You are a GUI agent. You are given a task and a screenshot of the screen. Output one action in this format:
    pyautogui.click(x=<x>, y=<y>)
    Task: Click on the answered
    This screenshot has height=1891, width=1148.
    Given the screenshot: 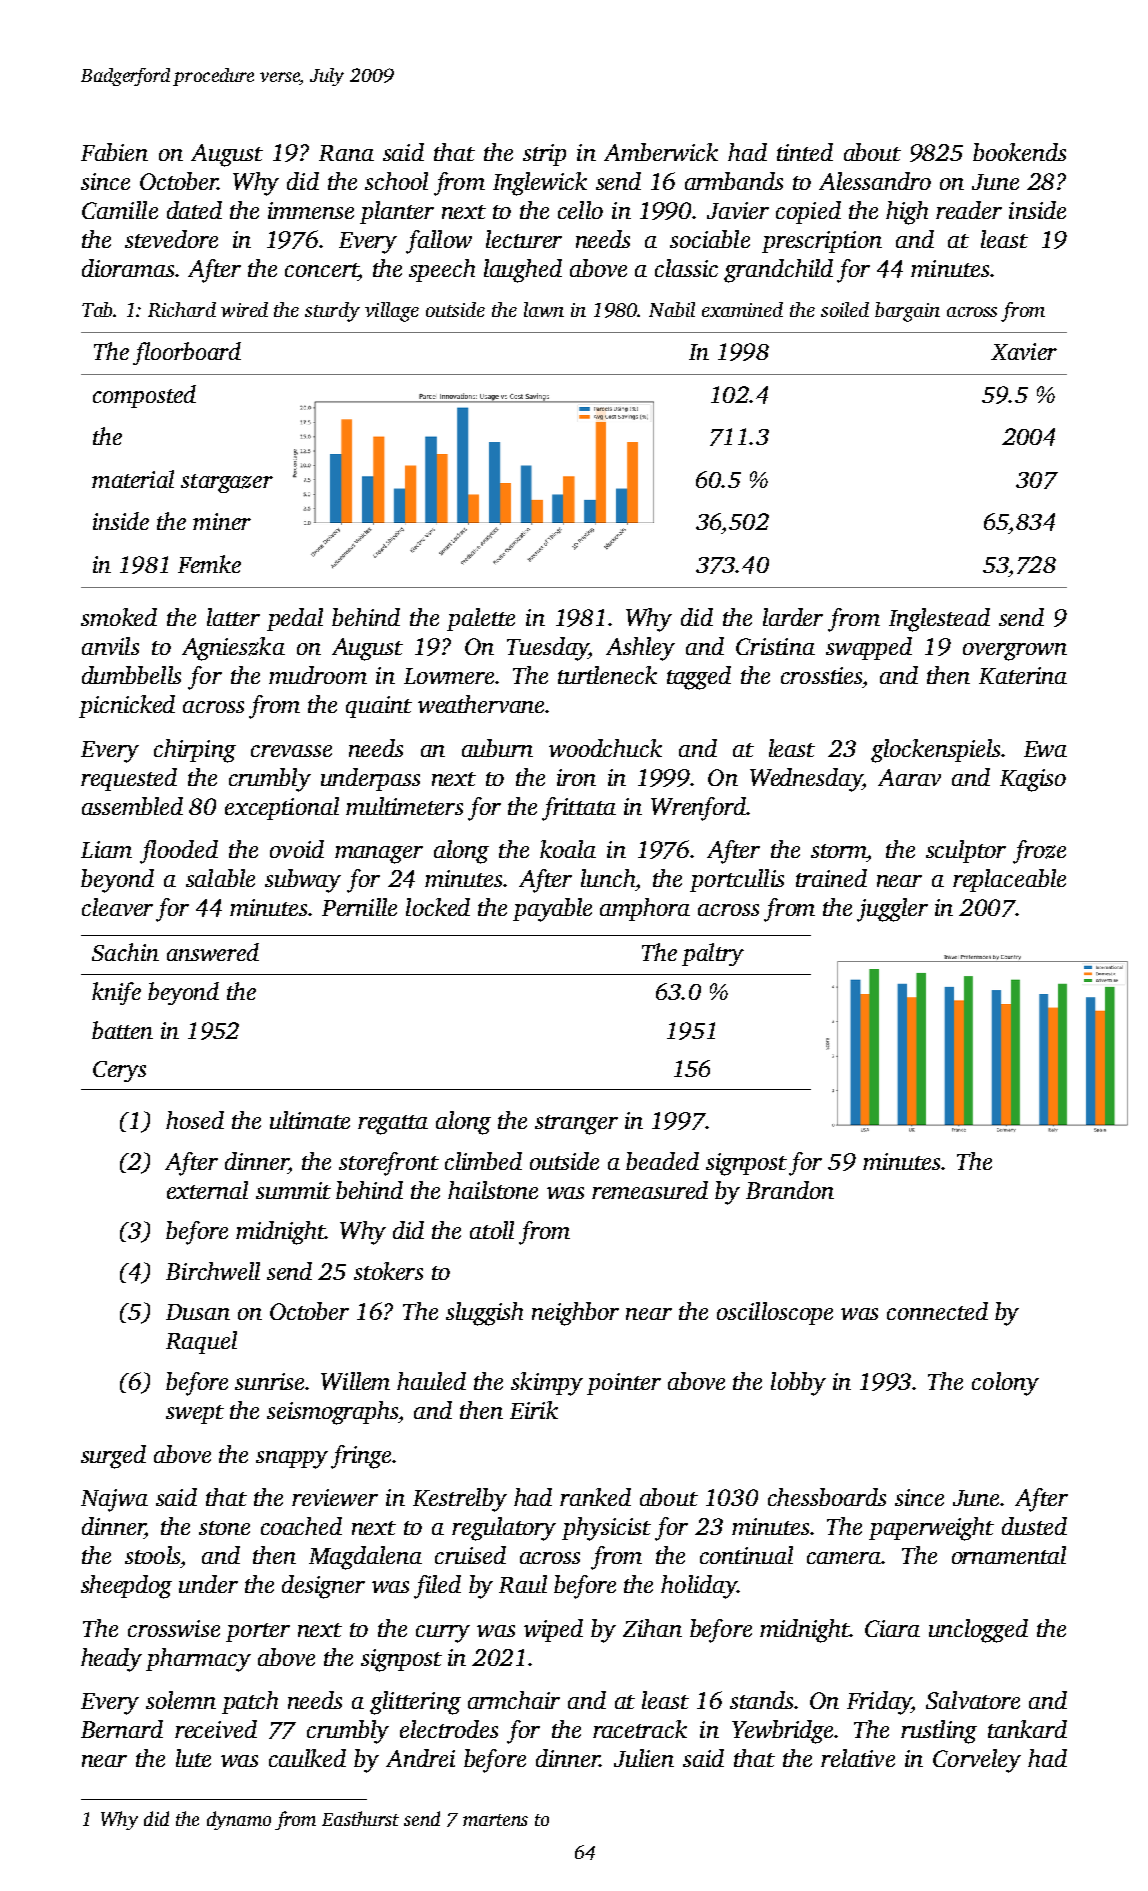 What is the action you would take?
    pyautogui.click(x=213, y=952)
